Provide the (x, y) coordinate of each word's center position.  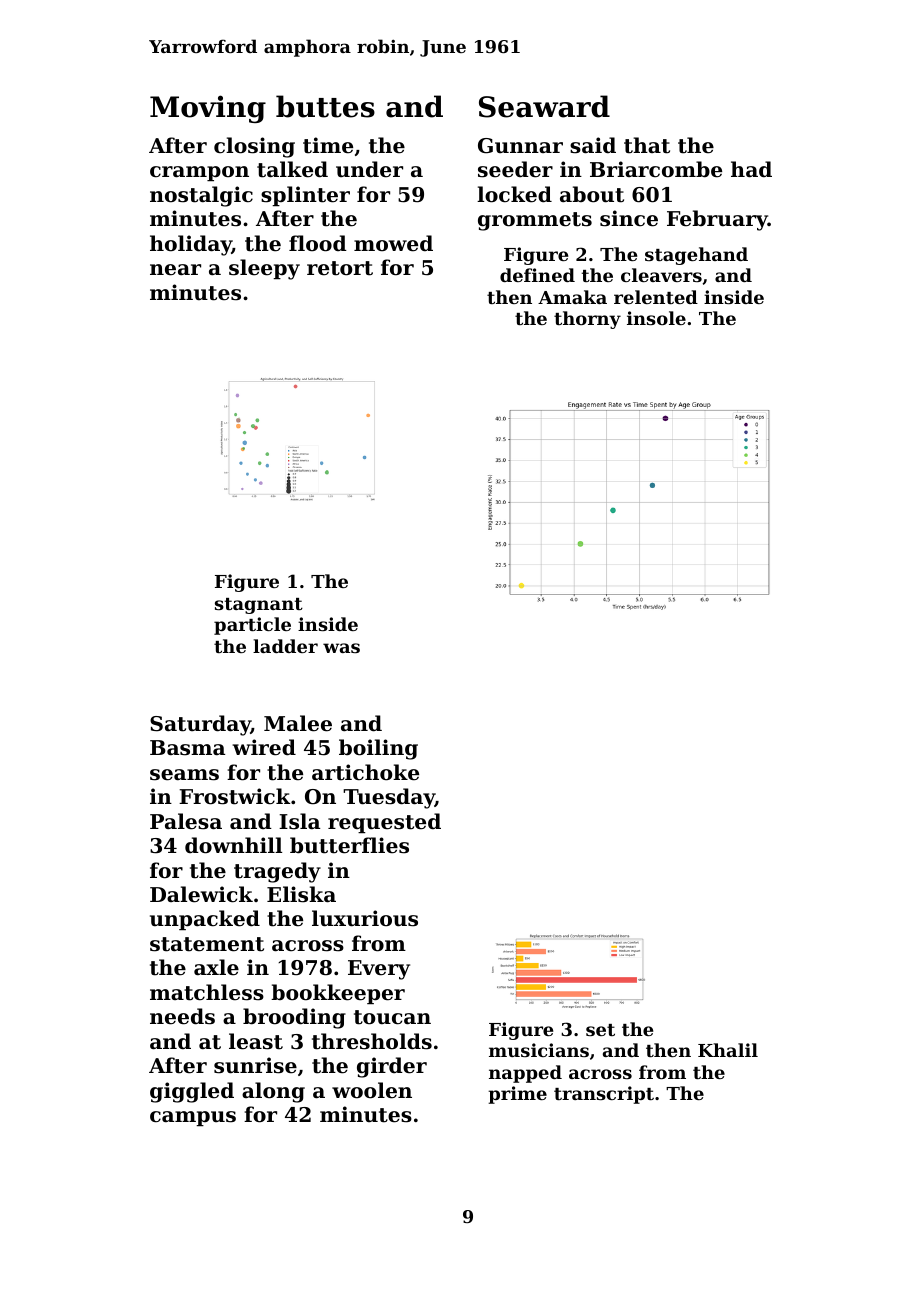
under (369, 169)
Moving (208, 109)
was (341, 648)
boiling (378, 749)
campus (193, 1118)
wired (264, 747)
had (751, 169)
